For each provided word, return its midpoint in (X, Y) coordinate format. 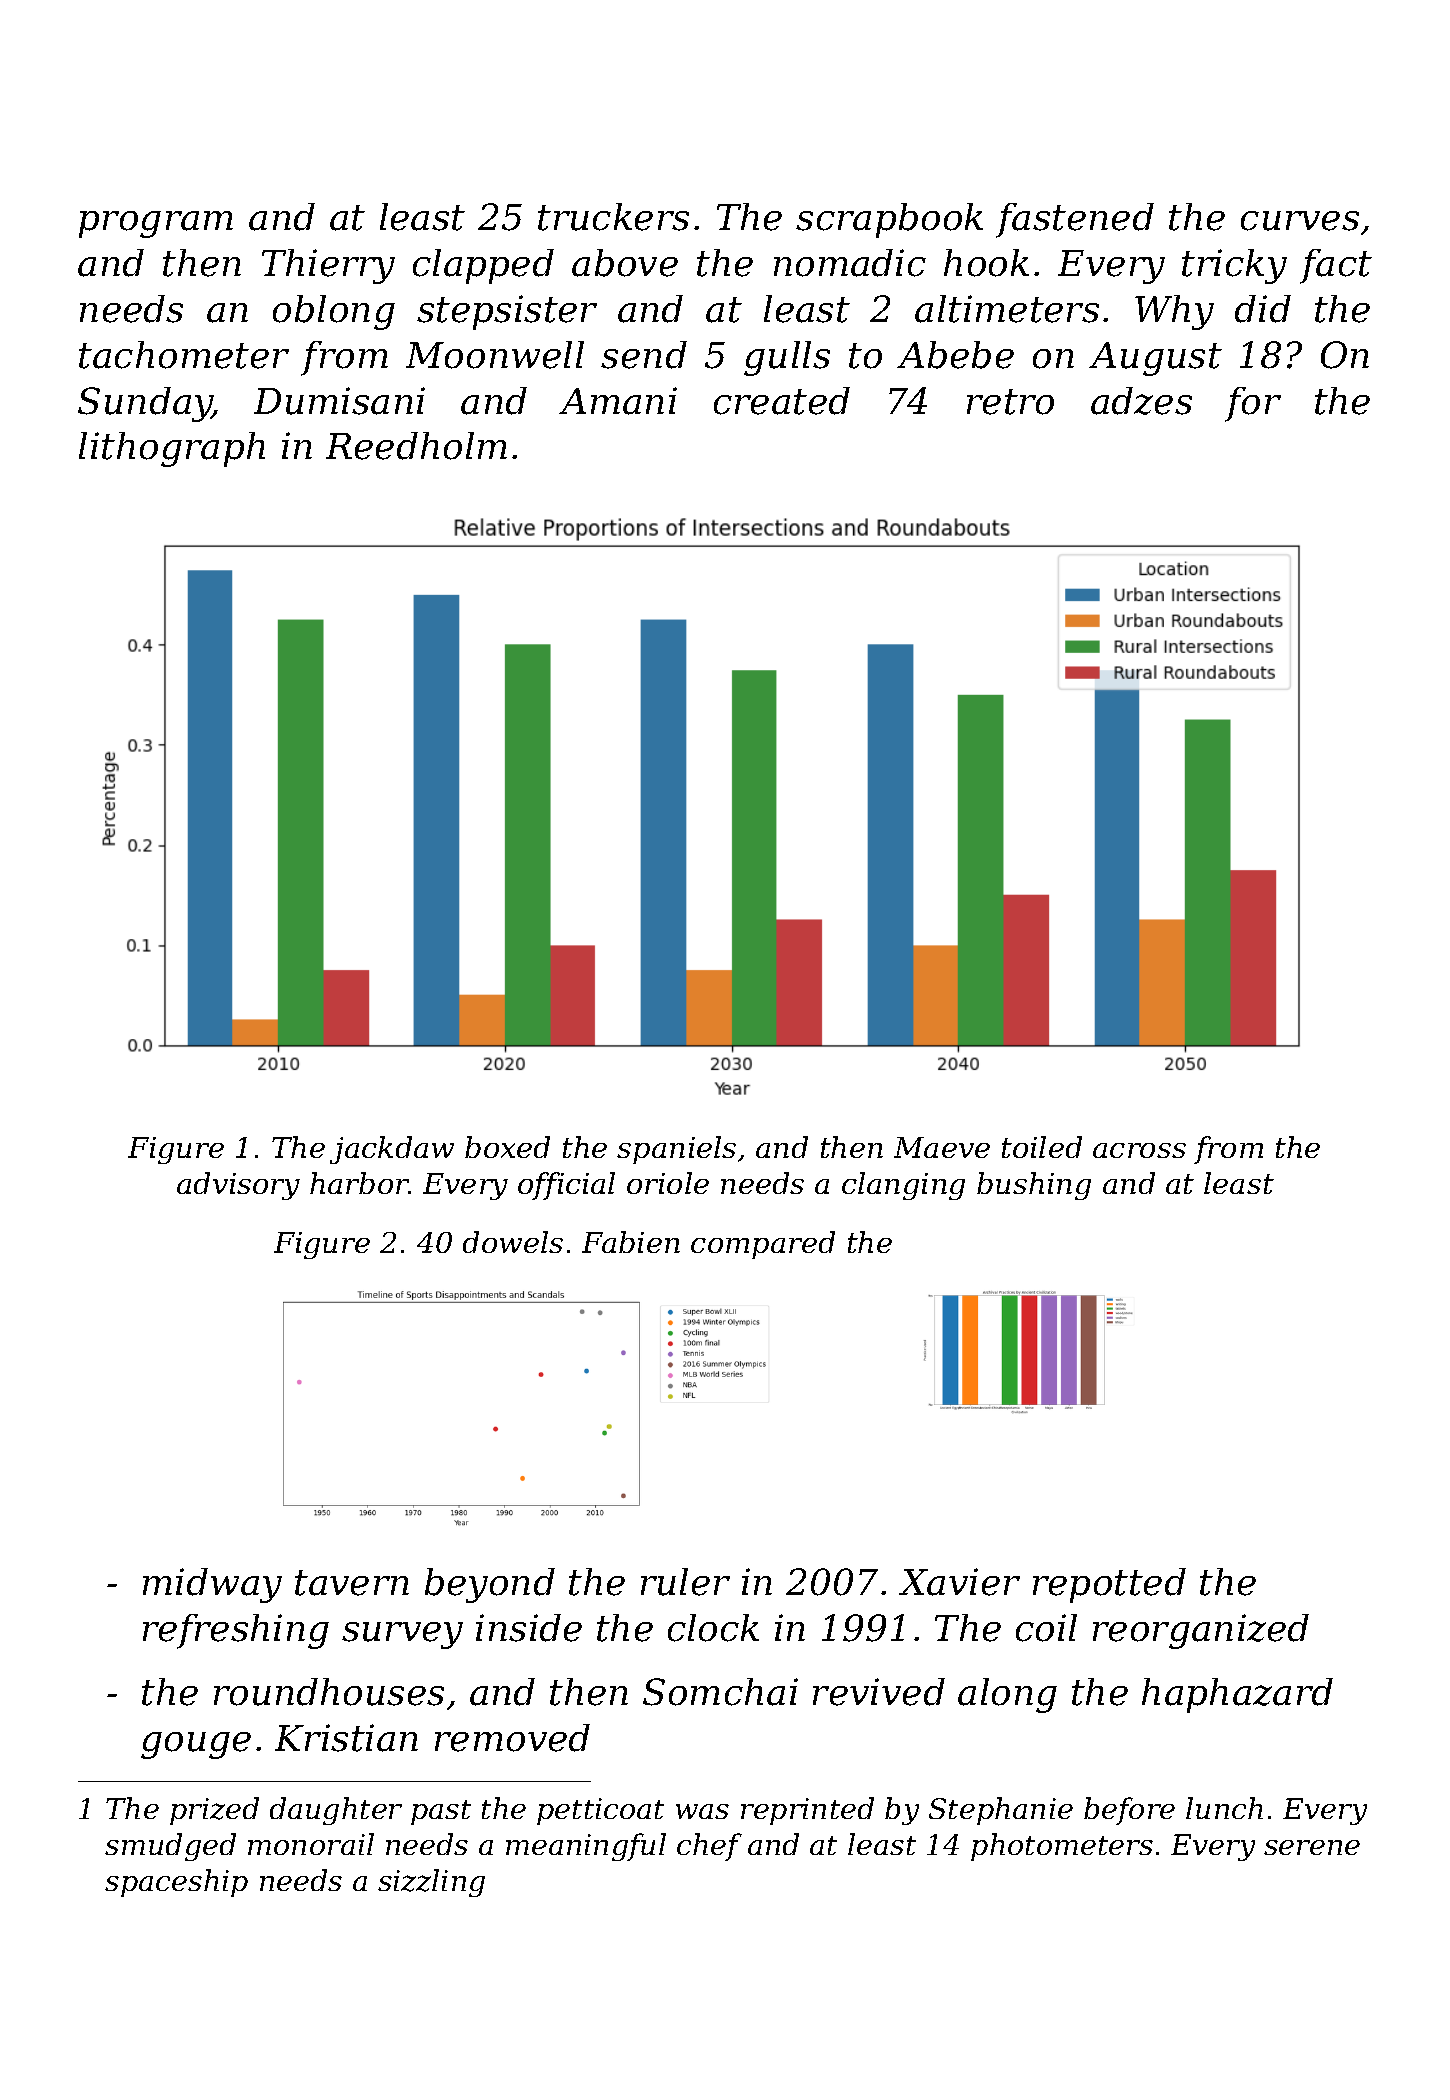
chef (709, 1847)
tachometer (184, 355)
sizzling (431, 1883)
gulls (787, 358)
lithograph (172, 449)
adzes (1141, 401)
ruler (685, 1582)
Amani (618, 401)
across (1139, 1150)
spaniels (676, 1150)
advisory (238, 1186)
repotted (1109, 1585)
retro (1010, 402)
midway (212, 1585)
